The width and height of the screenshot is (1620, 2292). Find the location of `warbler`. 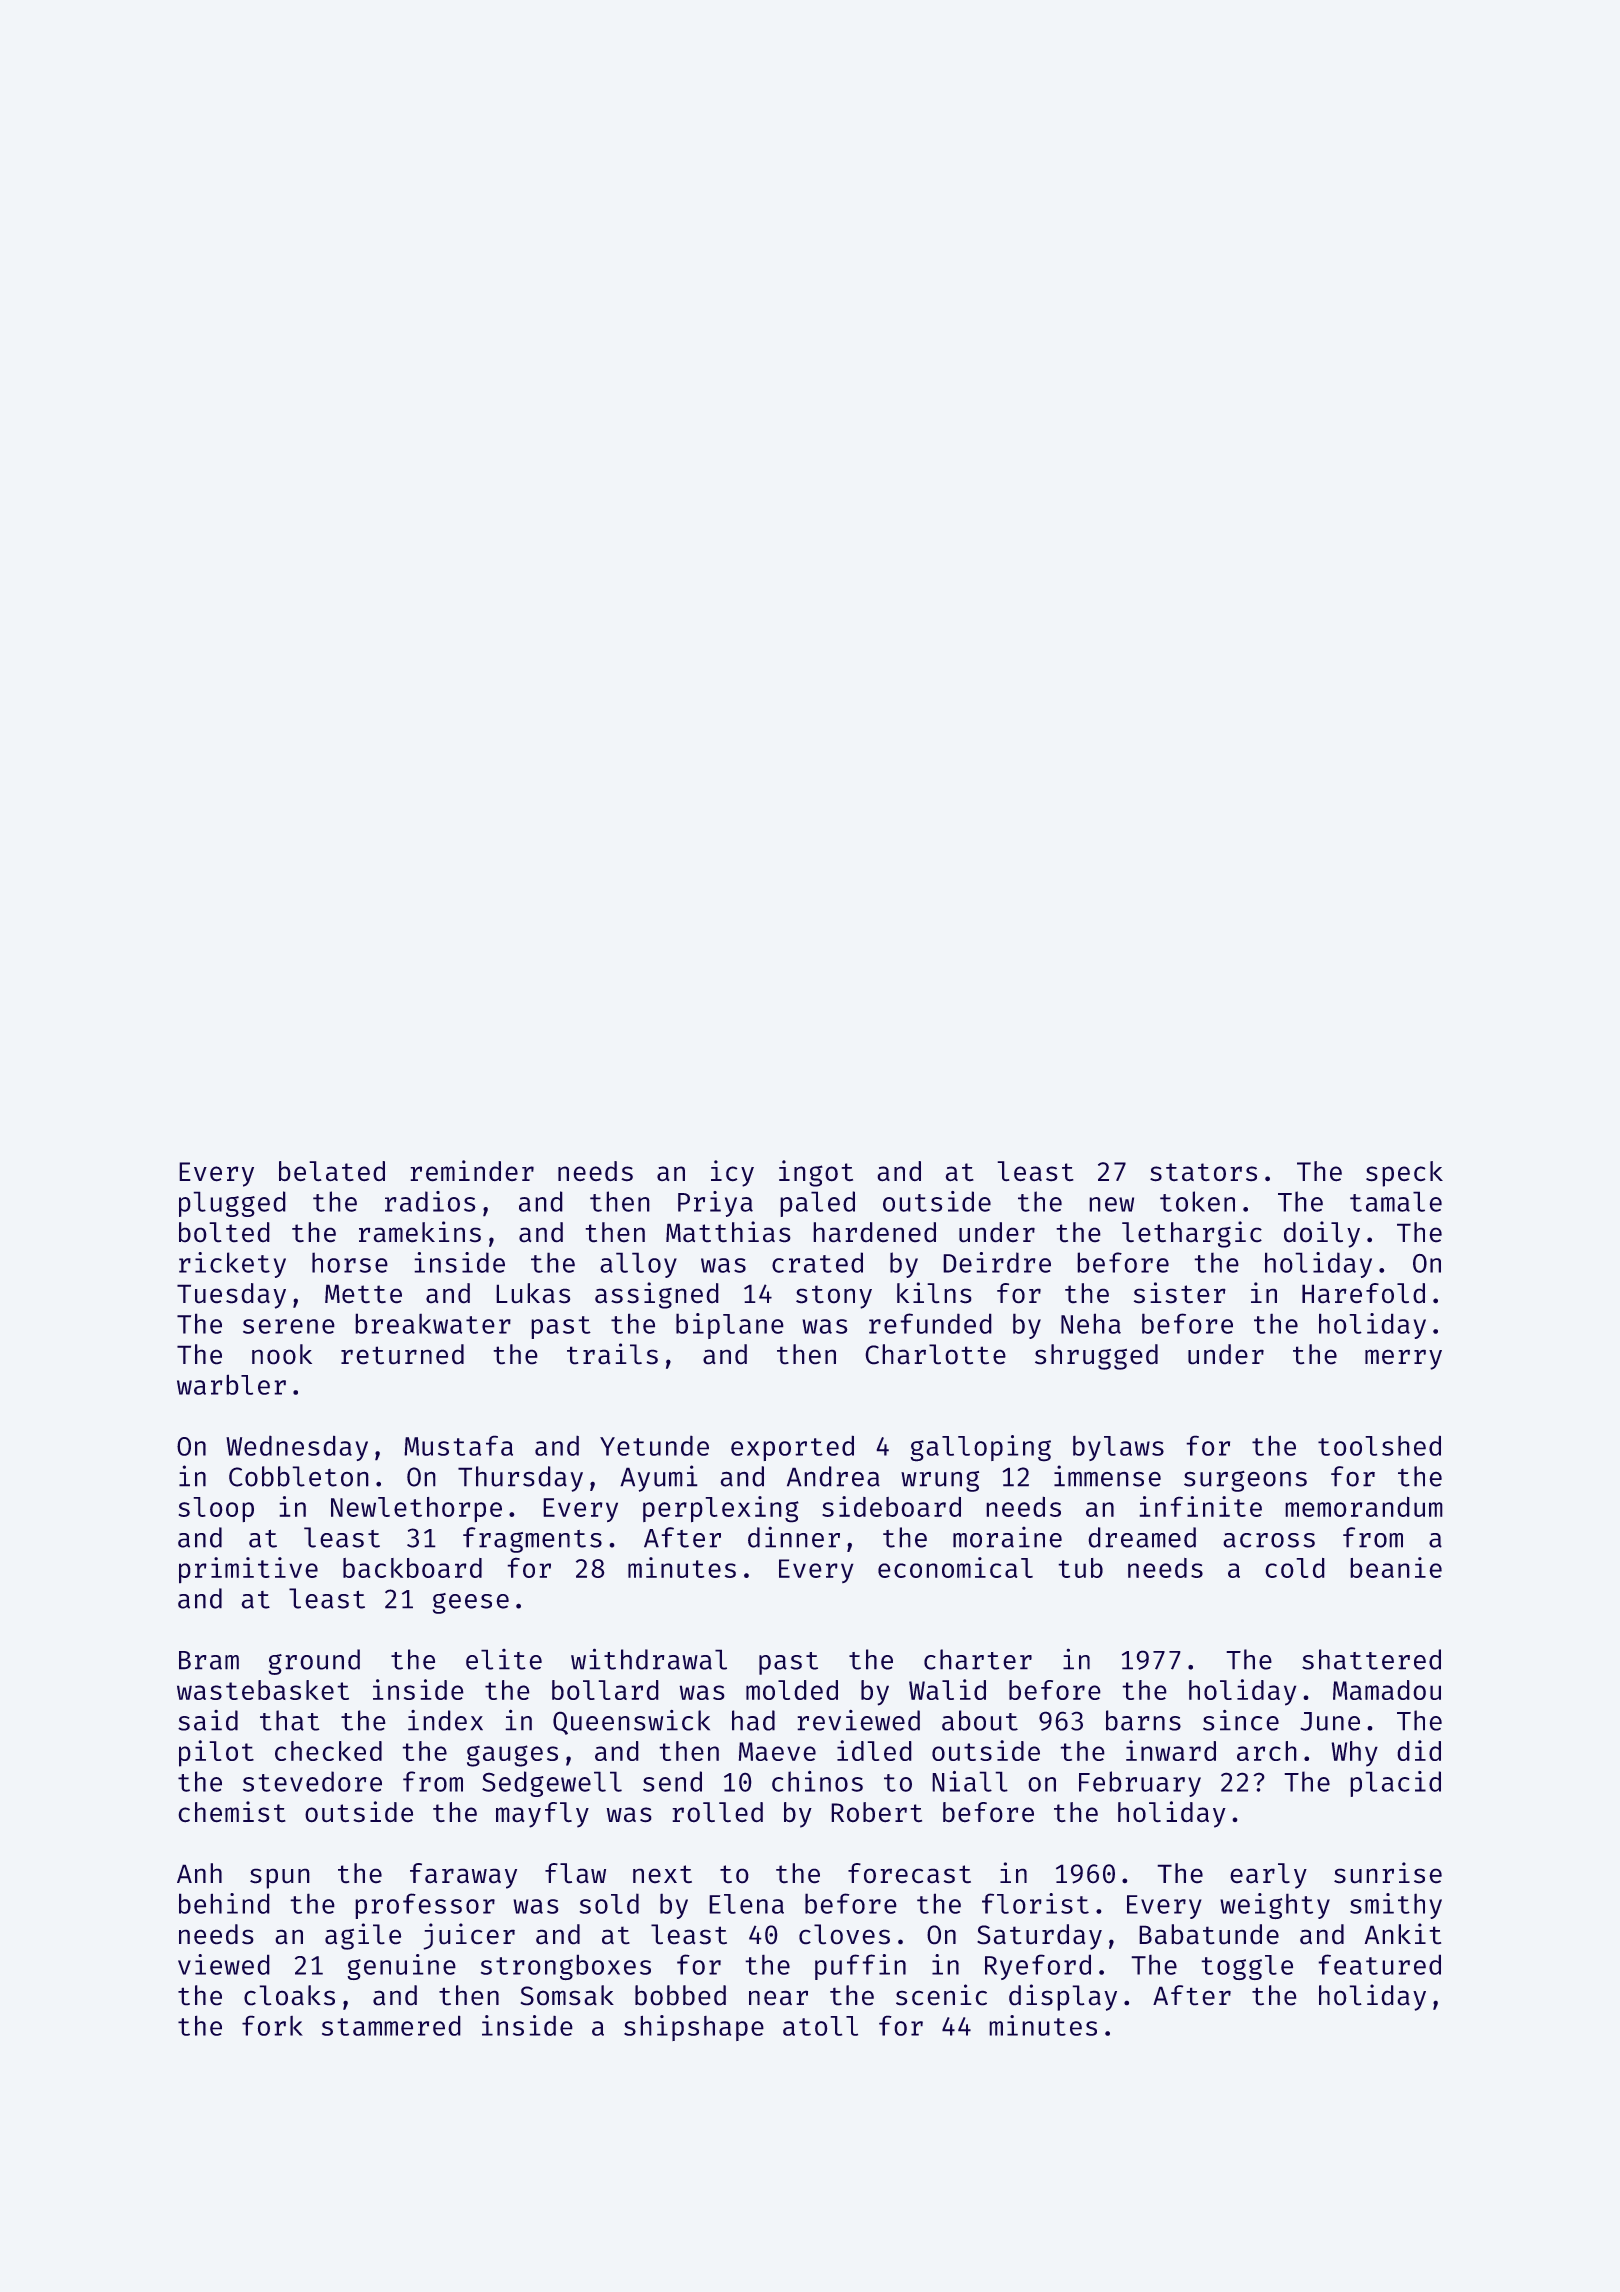

warbler is located at coordinates (231, 1384).
